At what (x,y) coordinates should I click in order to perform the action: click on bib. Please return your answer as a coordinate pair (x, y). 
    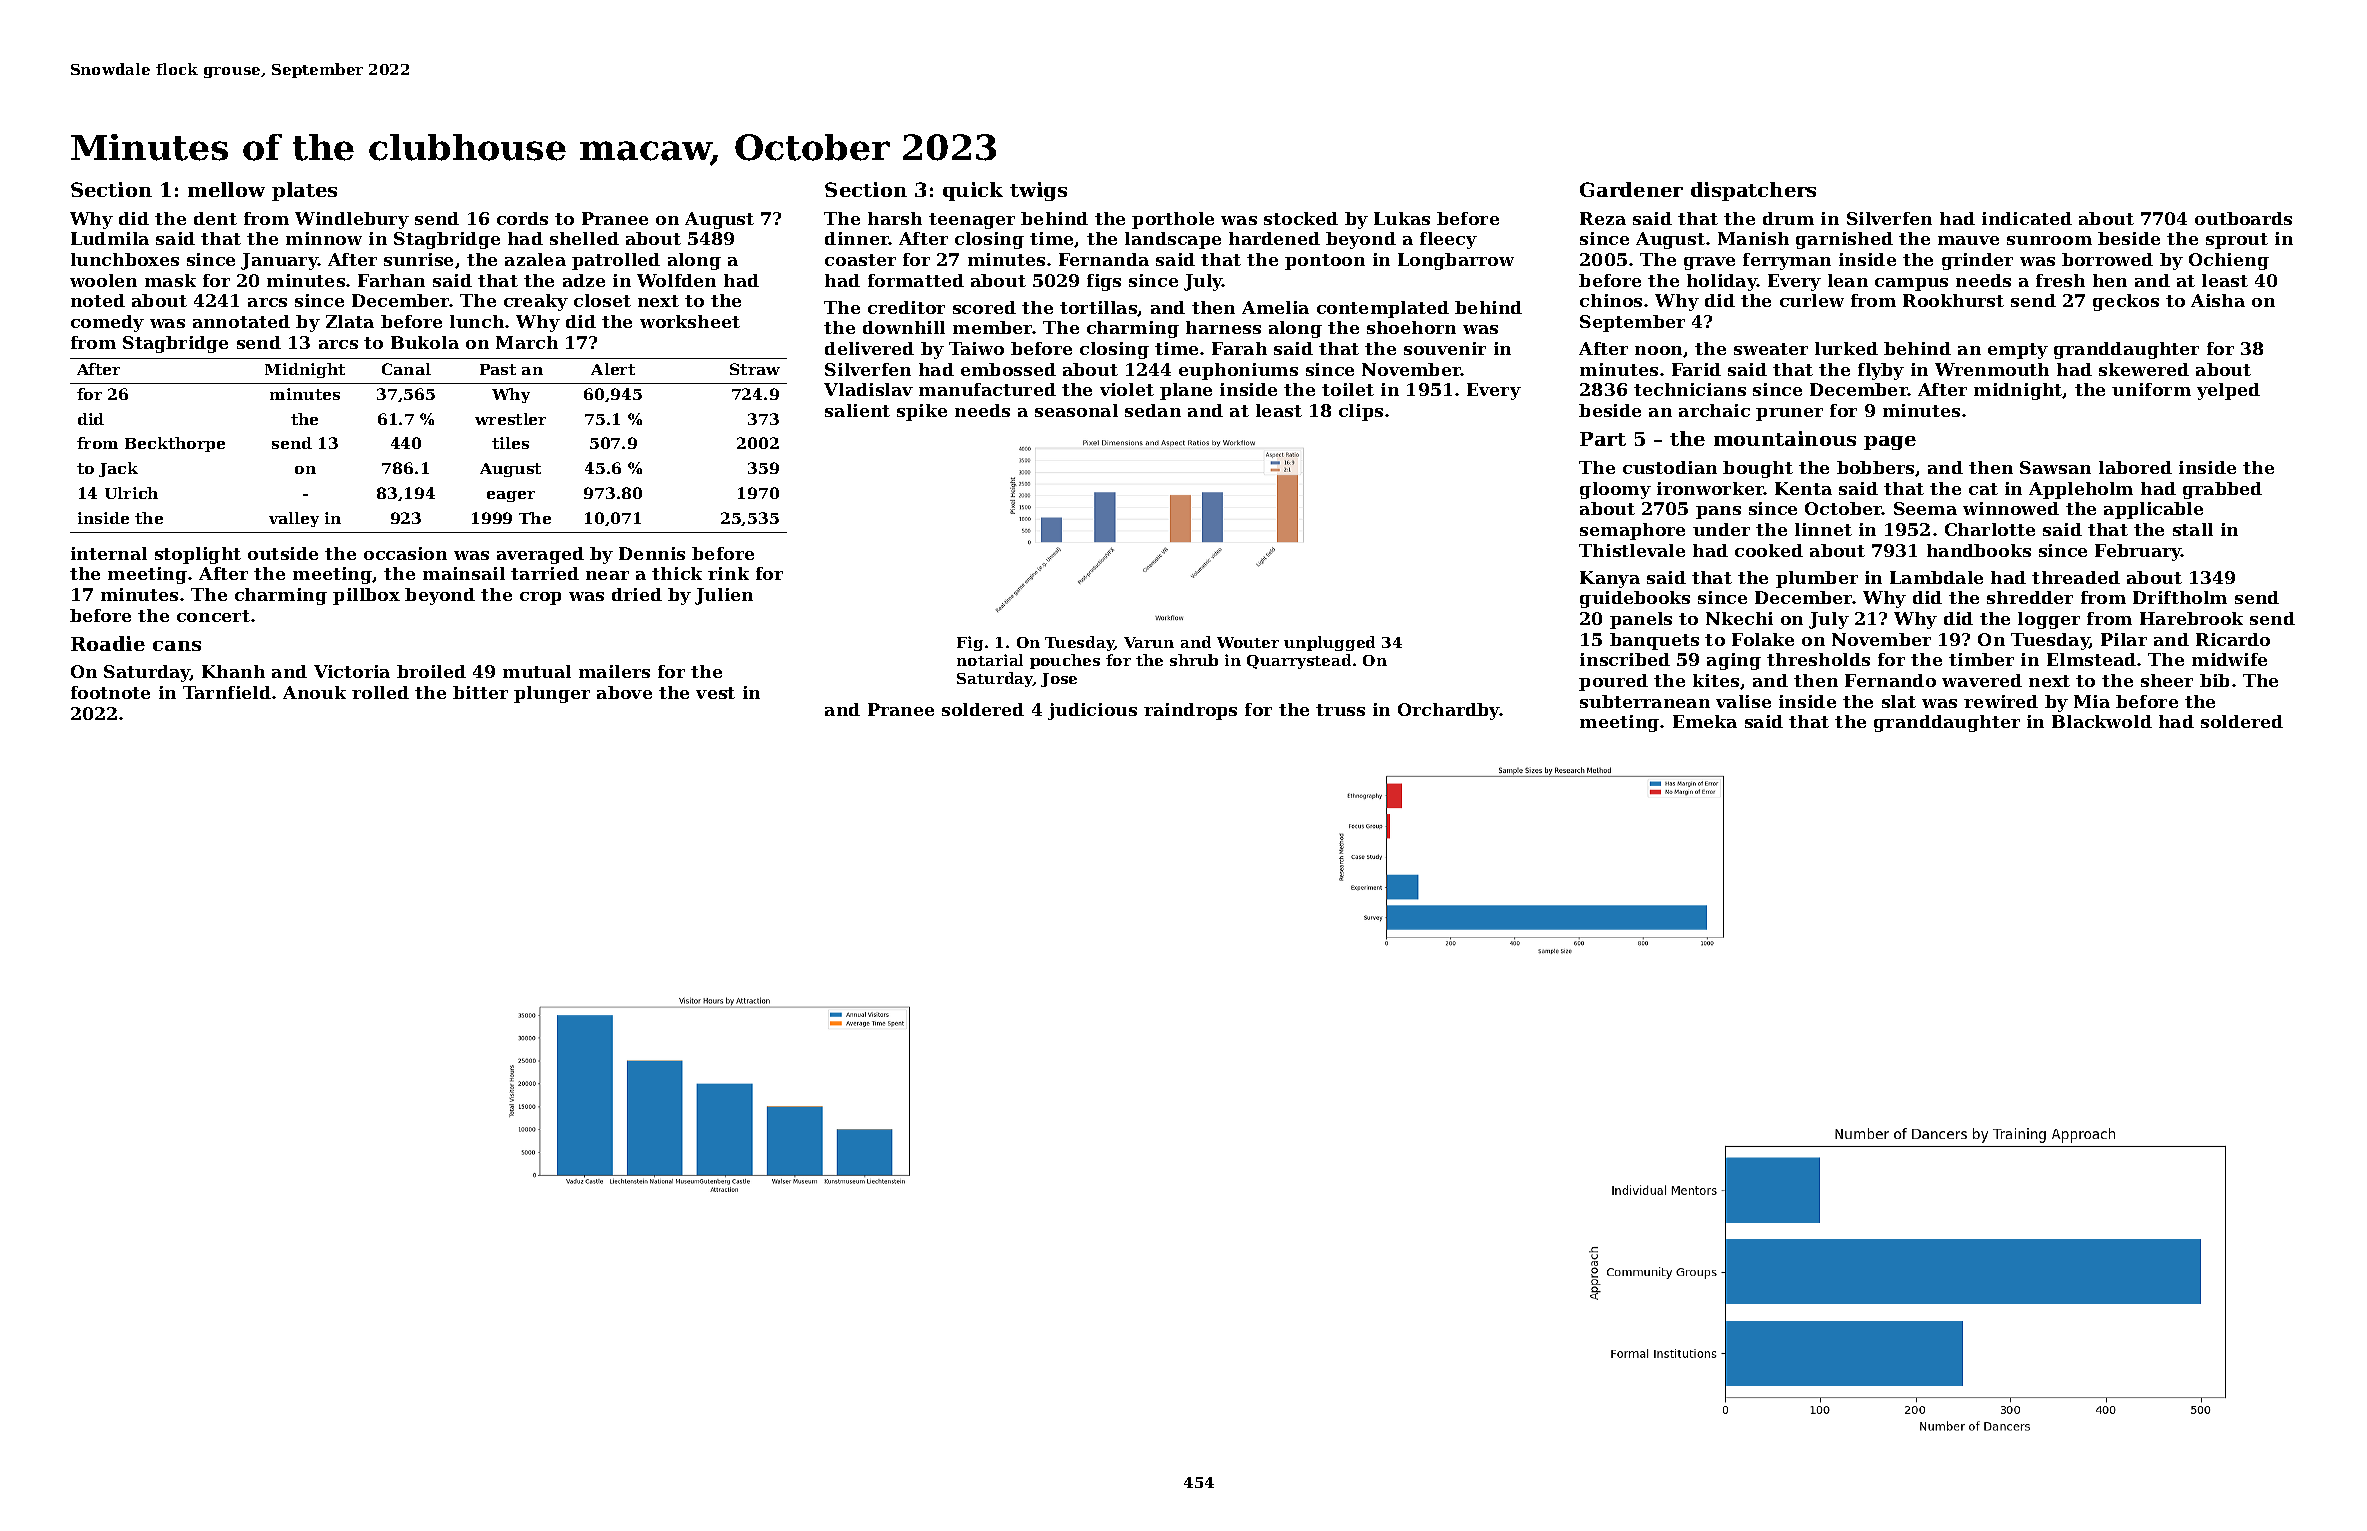
    Looking at the image, I should click on (2214, 680).
